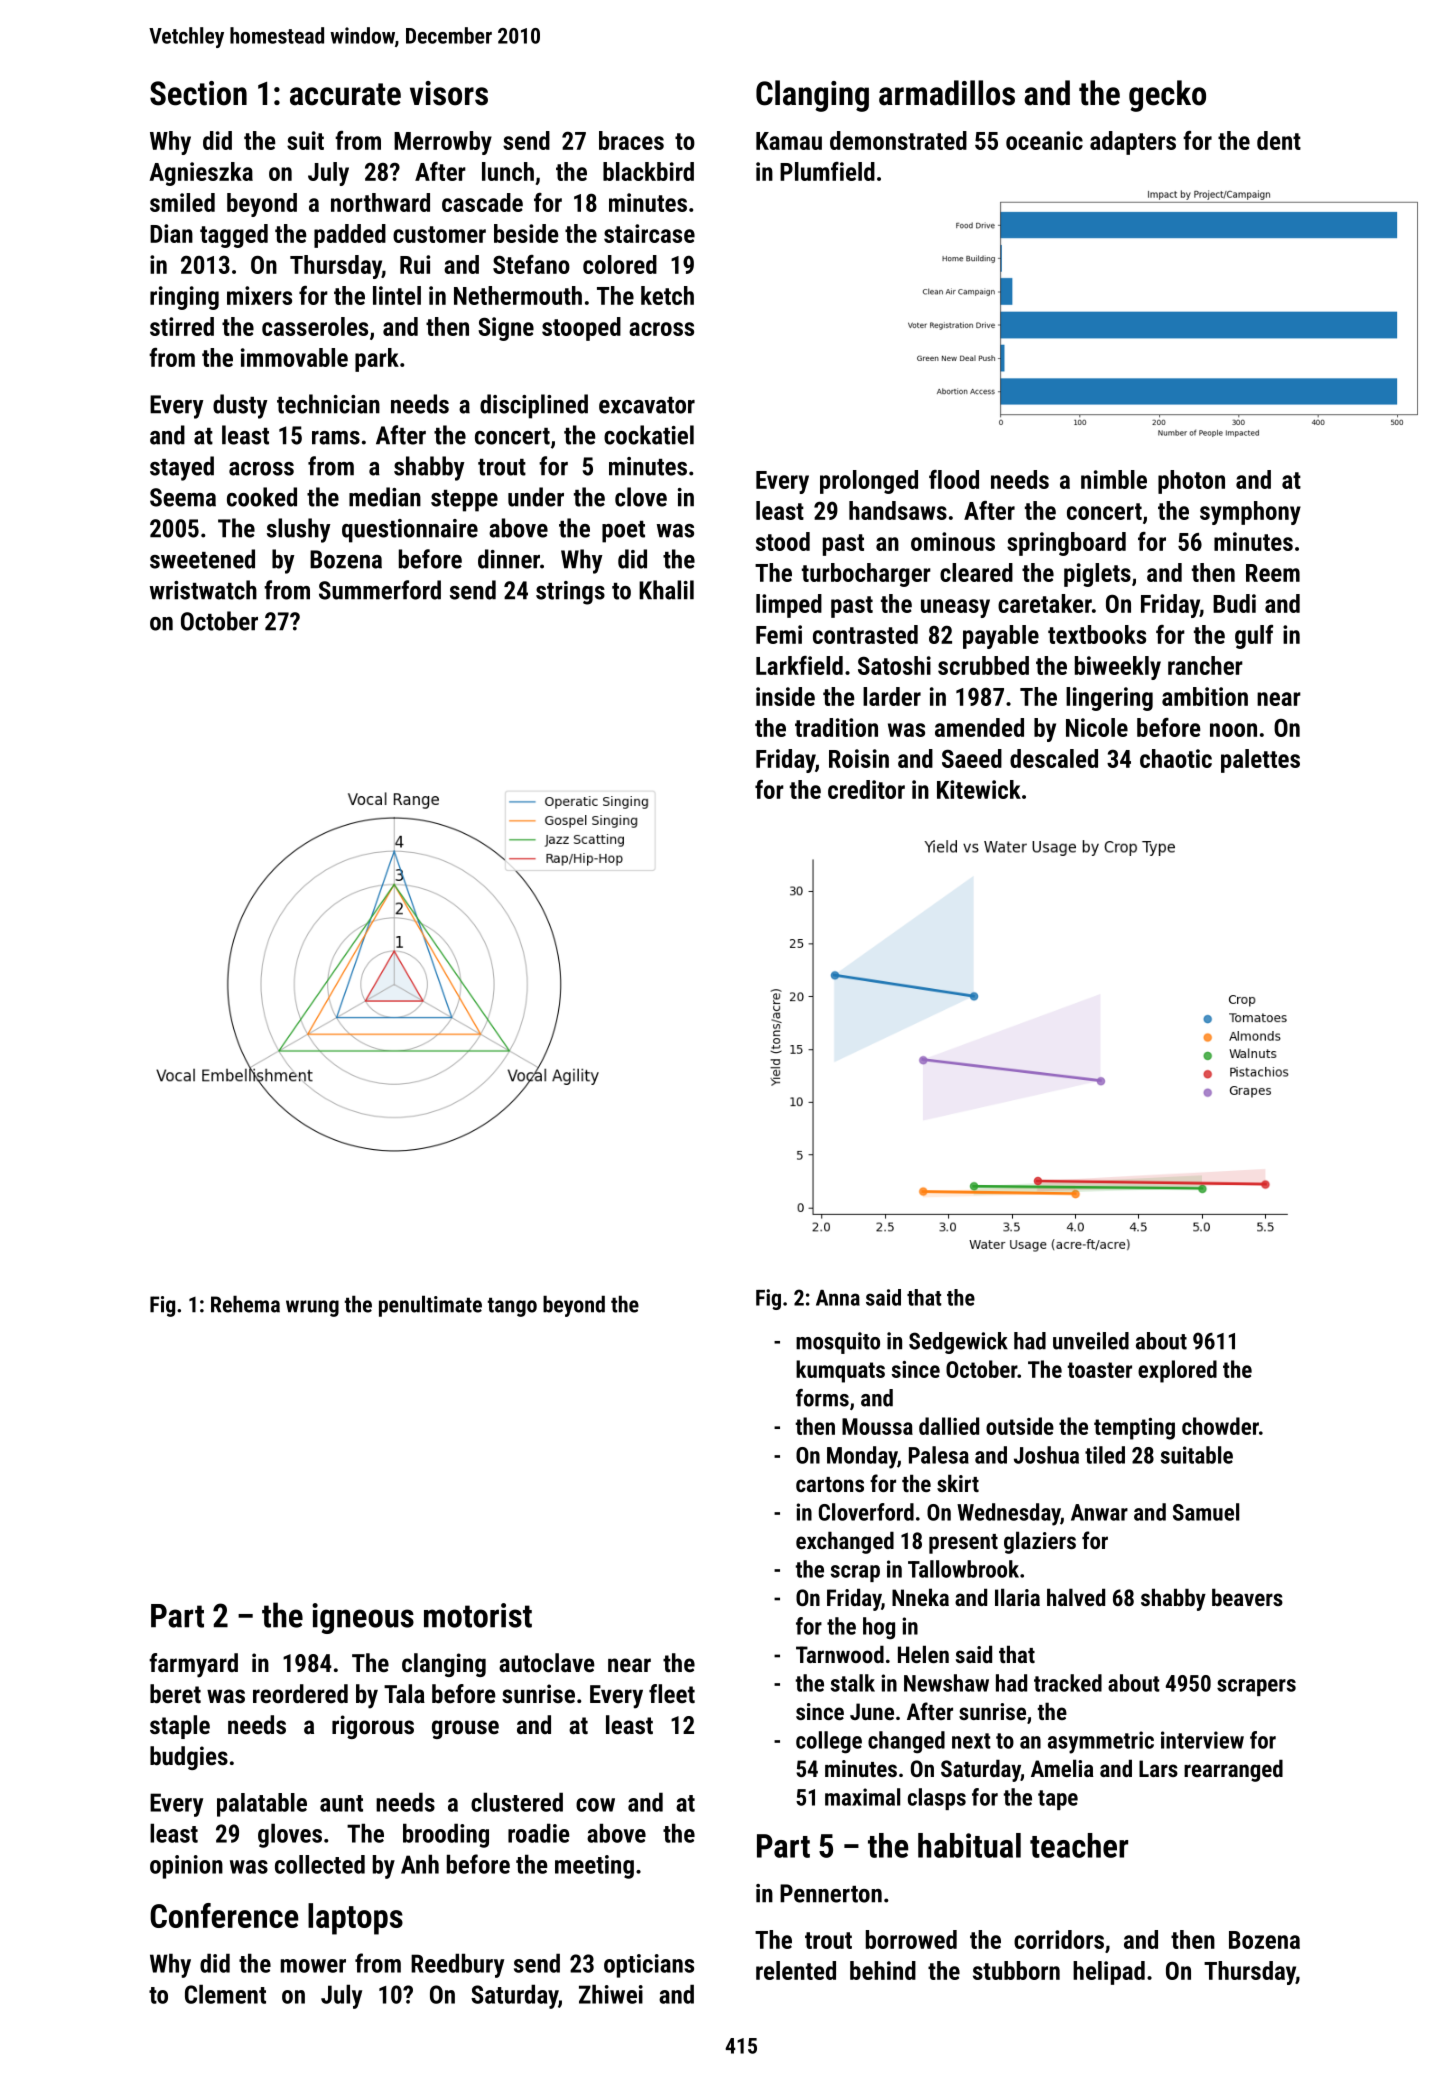 This page has height=2100, width=1450. What do you see at coordinates (1133, 143) in the page?
I see `adapters` at bounding box center [1133, 143].
